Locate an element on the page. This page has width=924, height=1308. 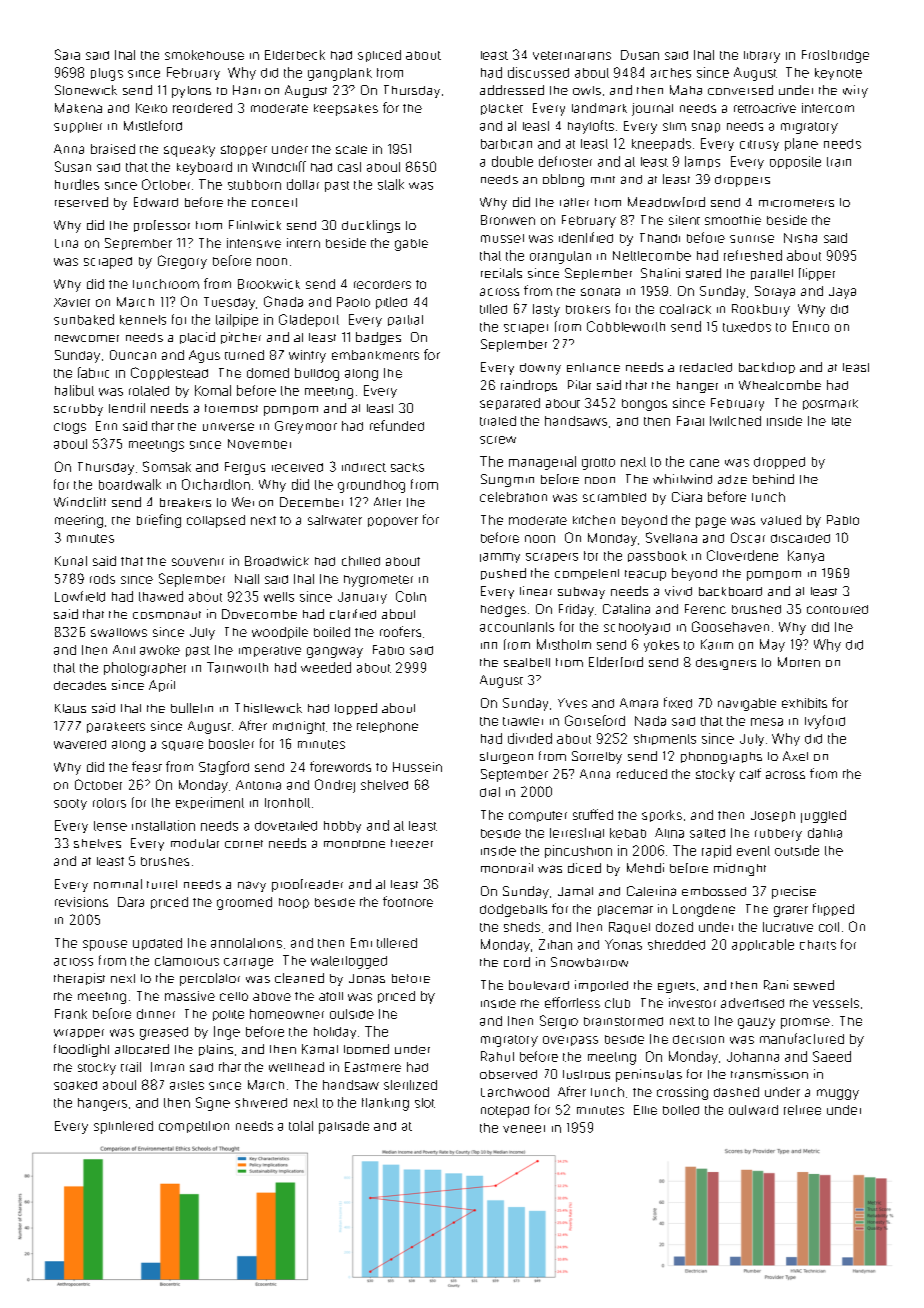
phonographs is located at coordinates (721, 758).
